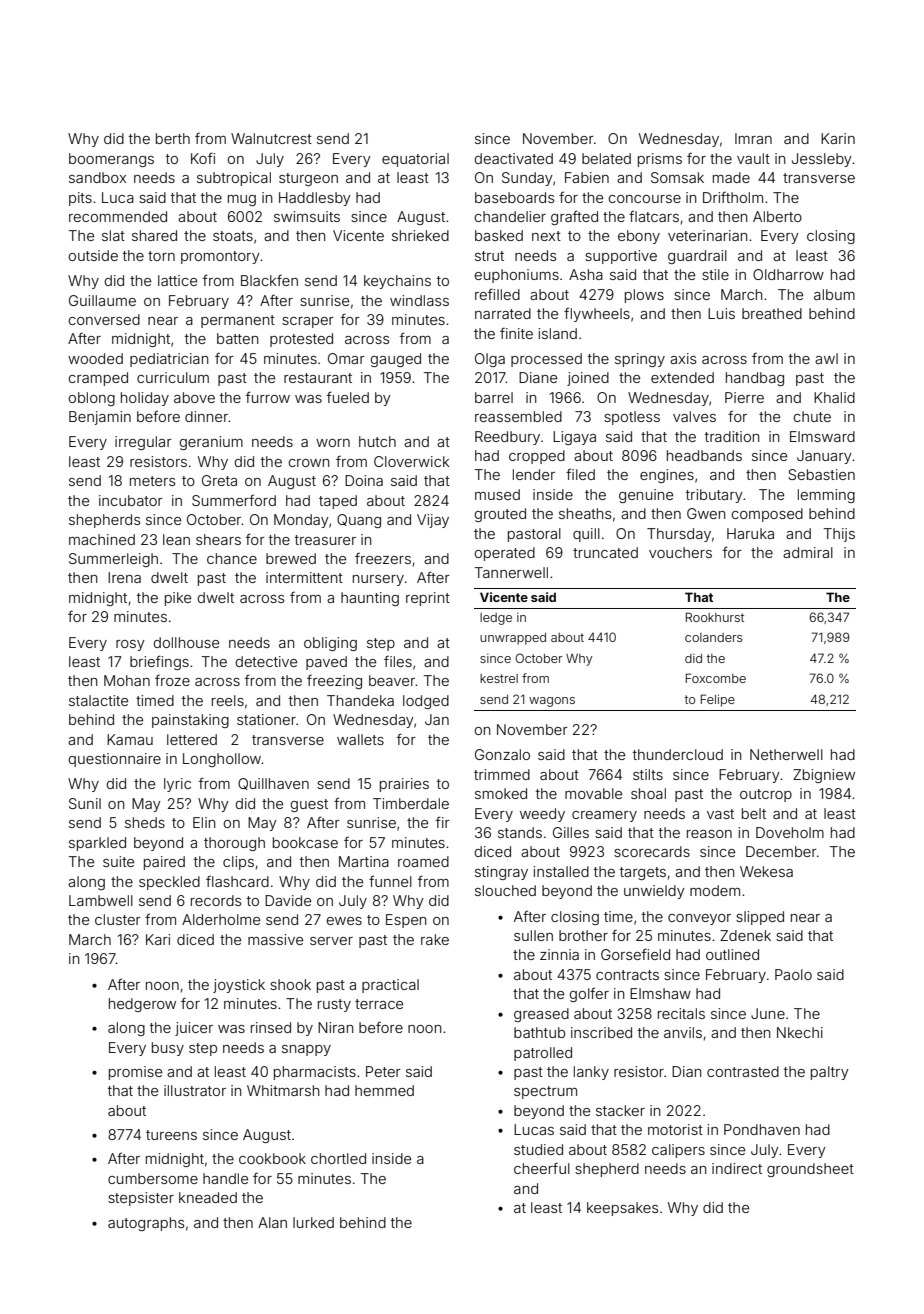 The width and height of the screenshot is (924, 1314). What do you see at coordinates (216, 900) in the screenshot?
I see `records` at bounding box center [216, 900].
